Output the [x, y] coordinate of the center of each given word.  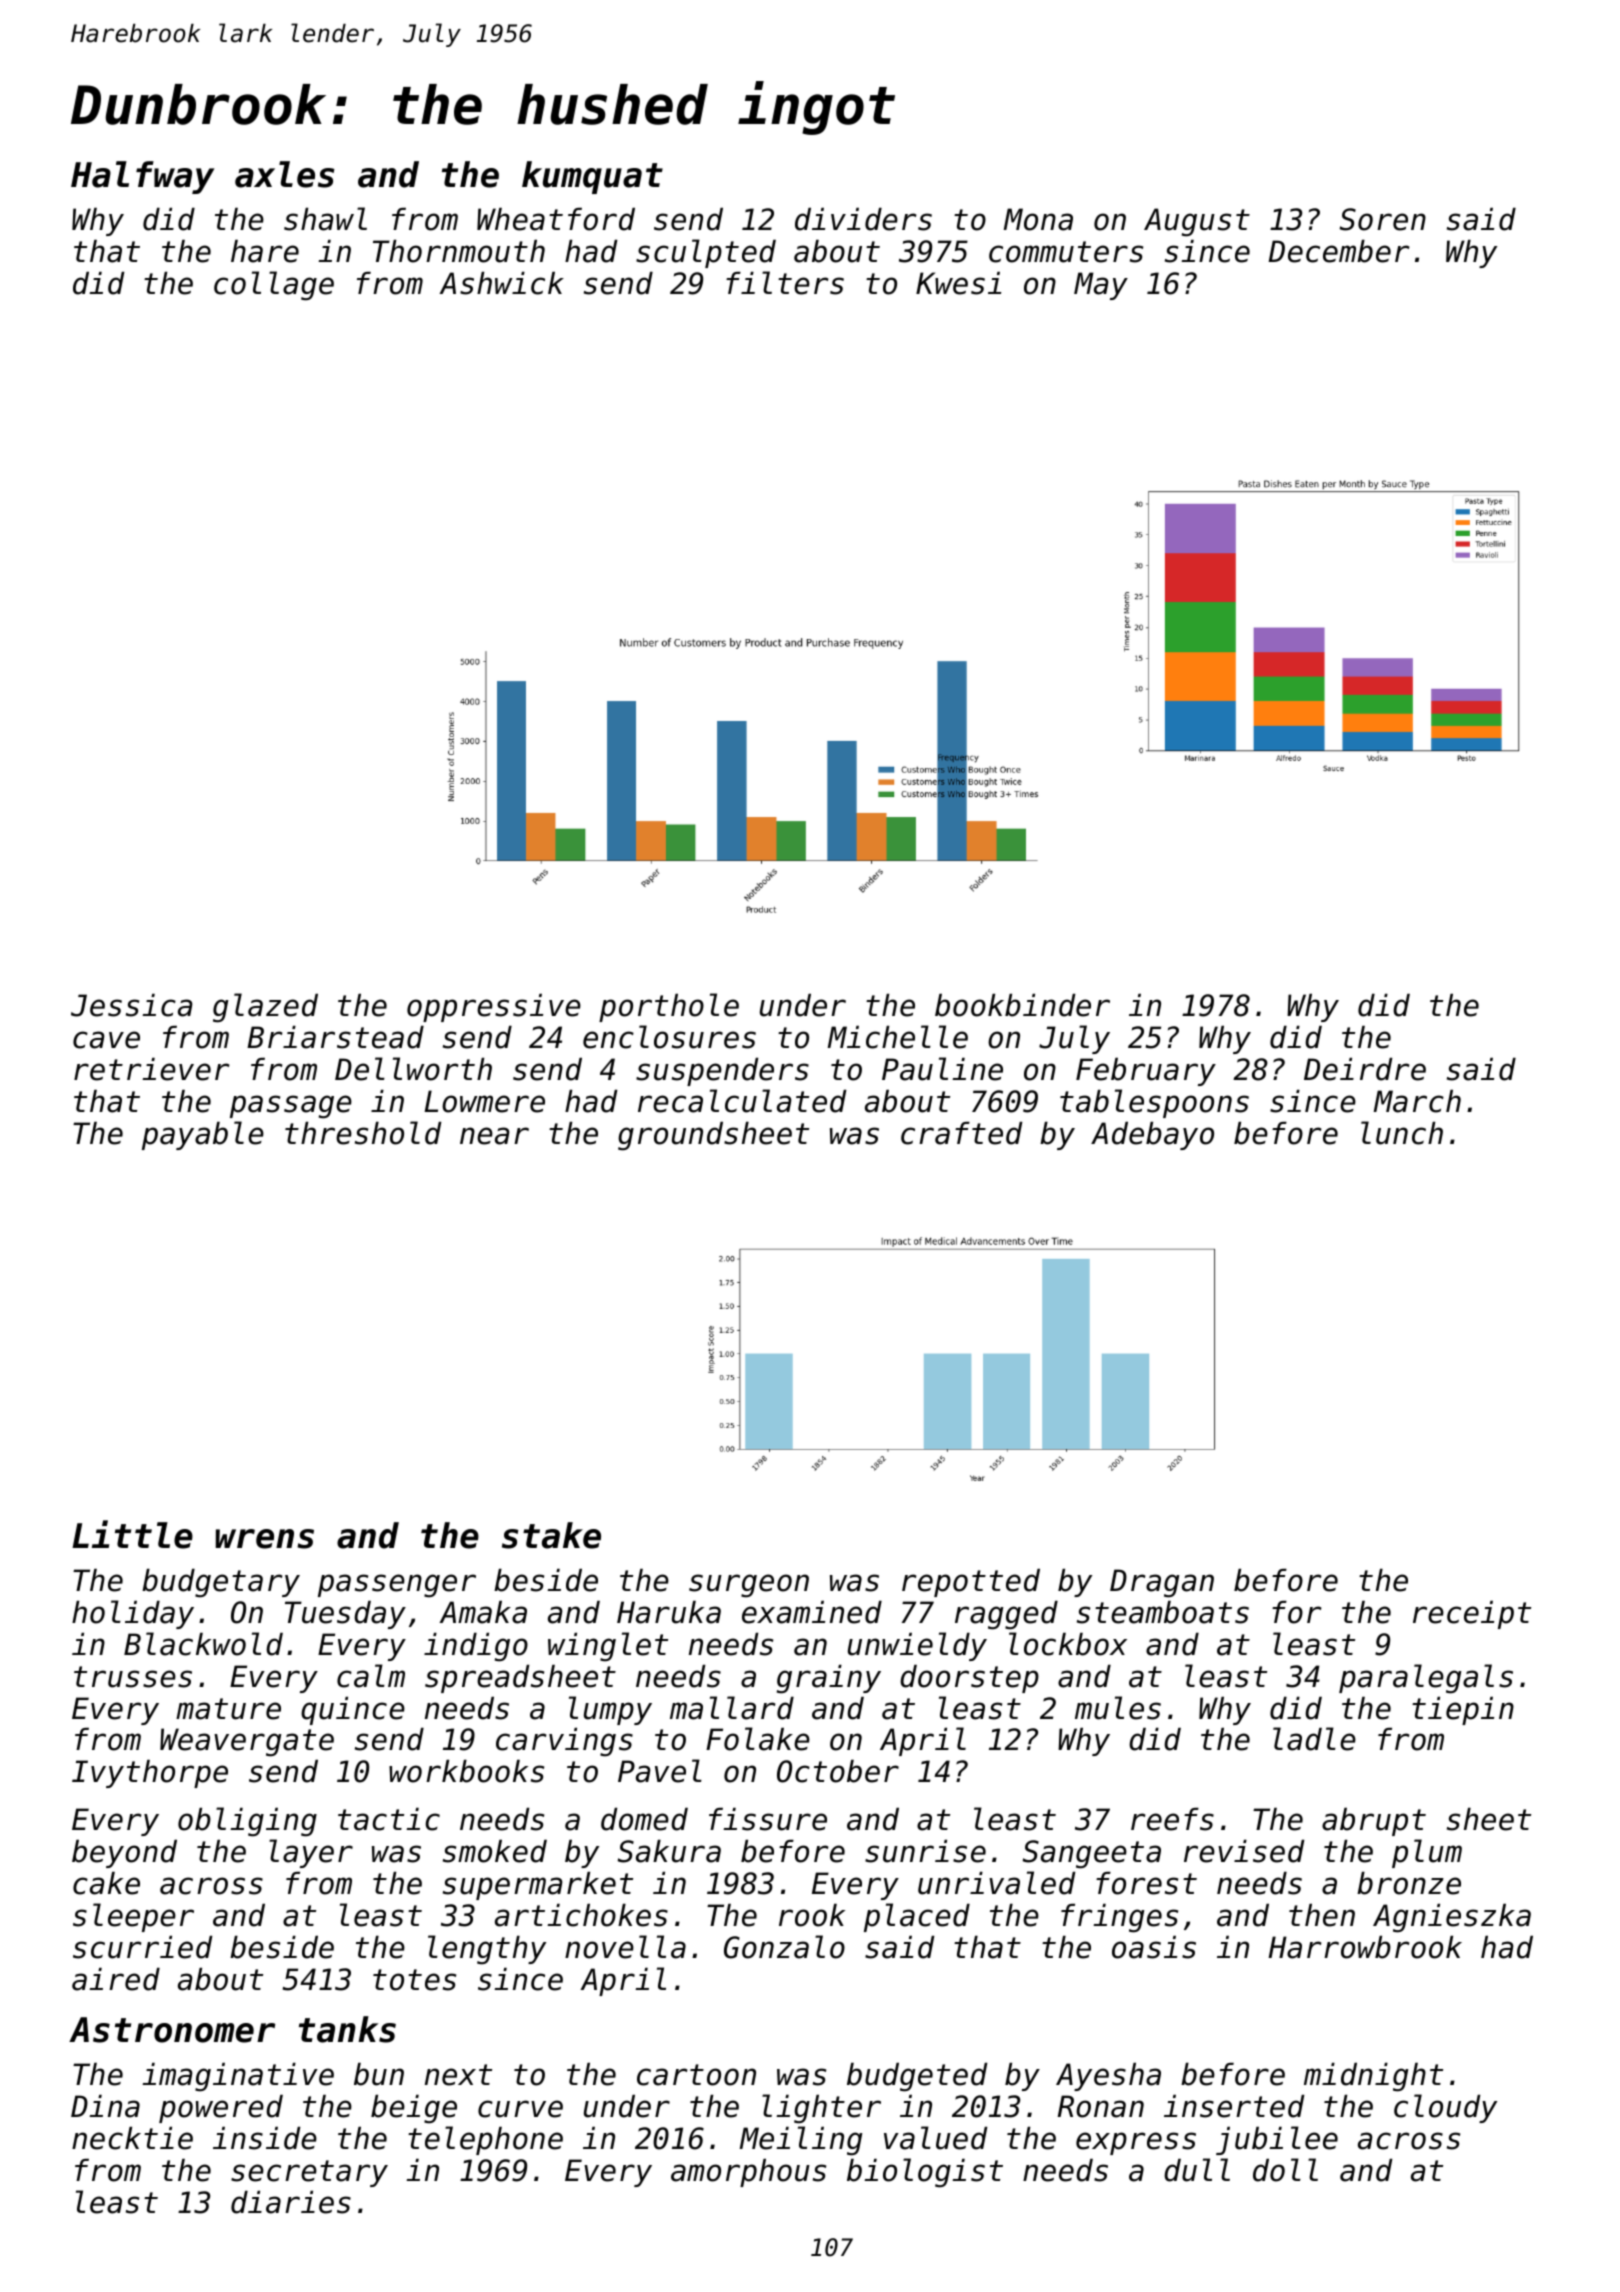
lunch [1402, 1133]
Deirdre [1365, 1069]
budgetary [221, 1583]
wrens [265, 1539]
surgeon [749, 1586]
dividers [863, 219]
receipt [1472, 1615]
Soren [1382, 219]
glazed [265, 1008]
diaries [291, 2202]
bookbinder [1022, 1005]
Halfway [142, 177]
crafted [962, 1133]
